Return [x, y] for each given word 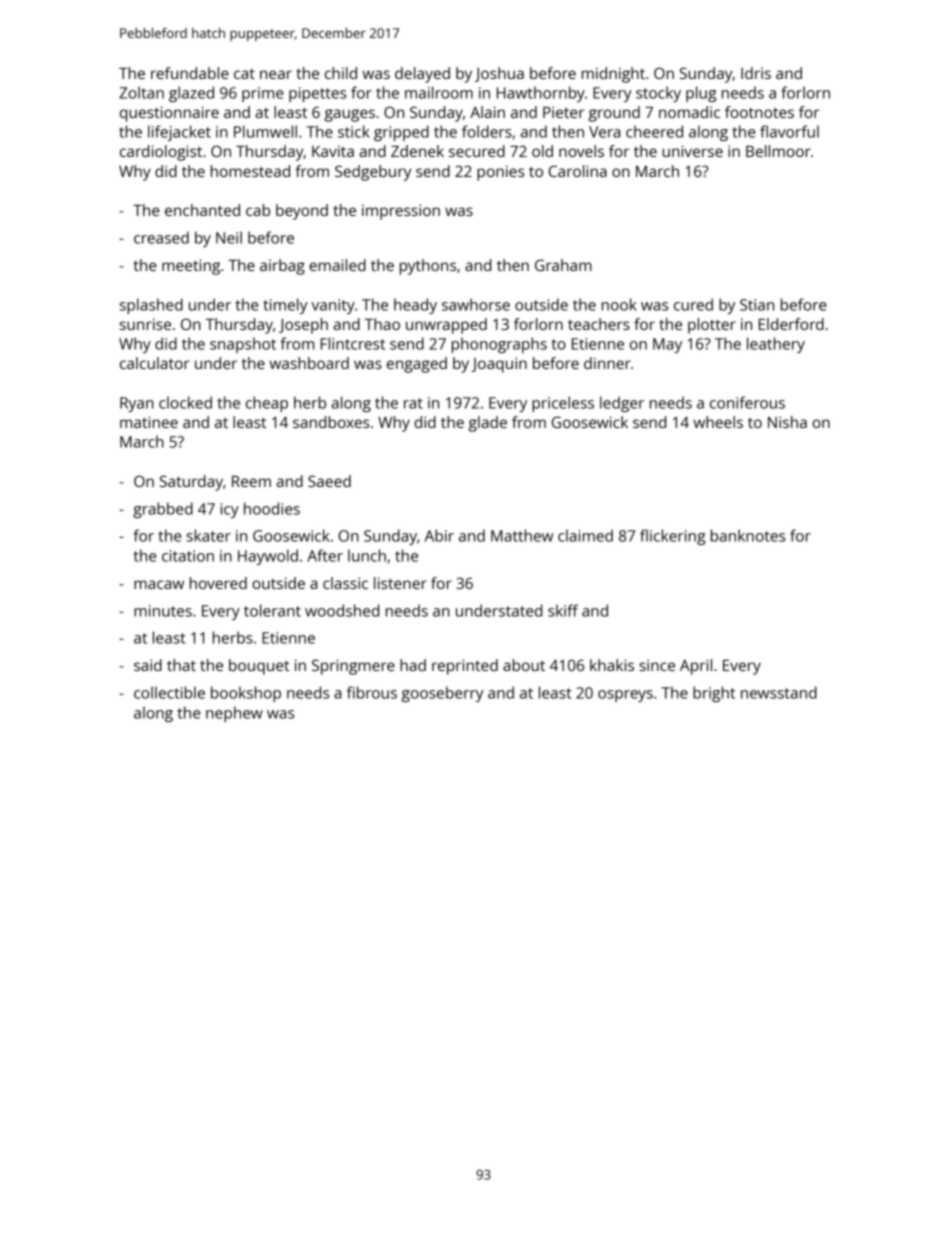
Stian [757, 305]
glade [487, 424]
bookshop [246, 694]
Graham [563, 265]
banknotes [748, 535]
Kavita [333, 151]
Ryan [137, 404]
